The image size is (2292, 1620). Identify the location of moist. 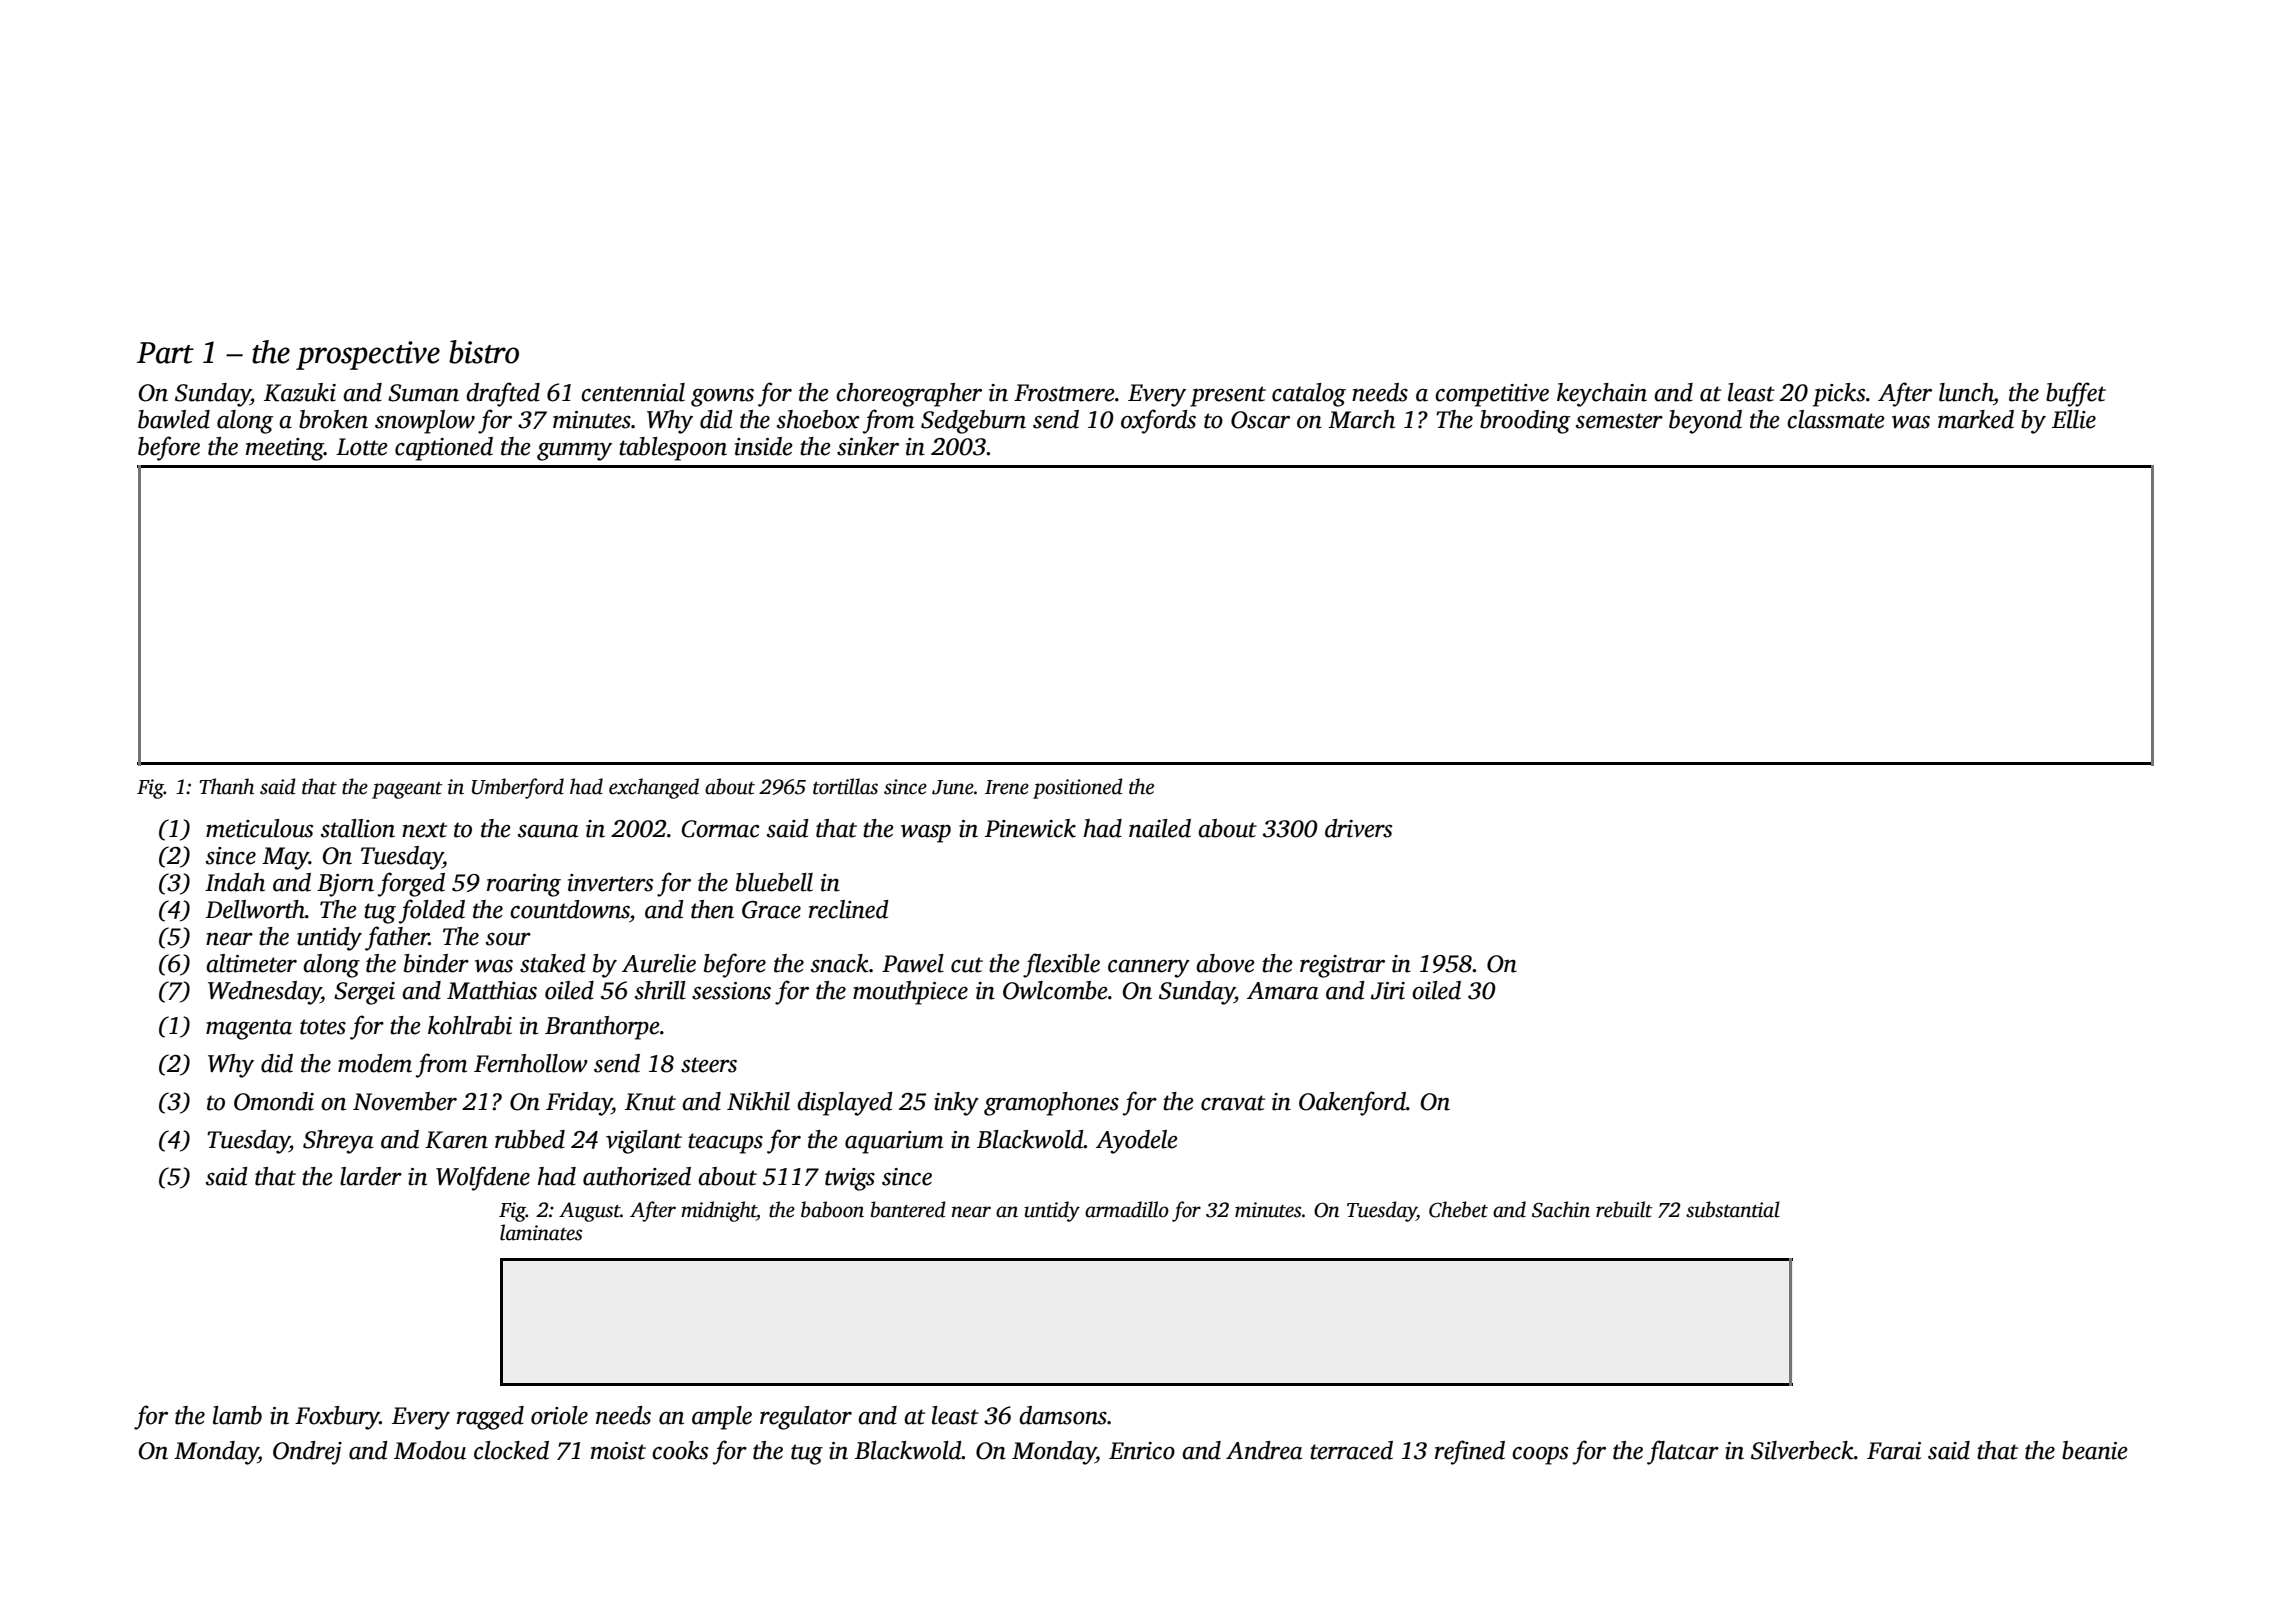
(618, 1451).
